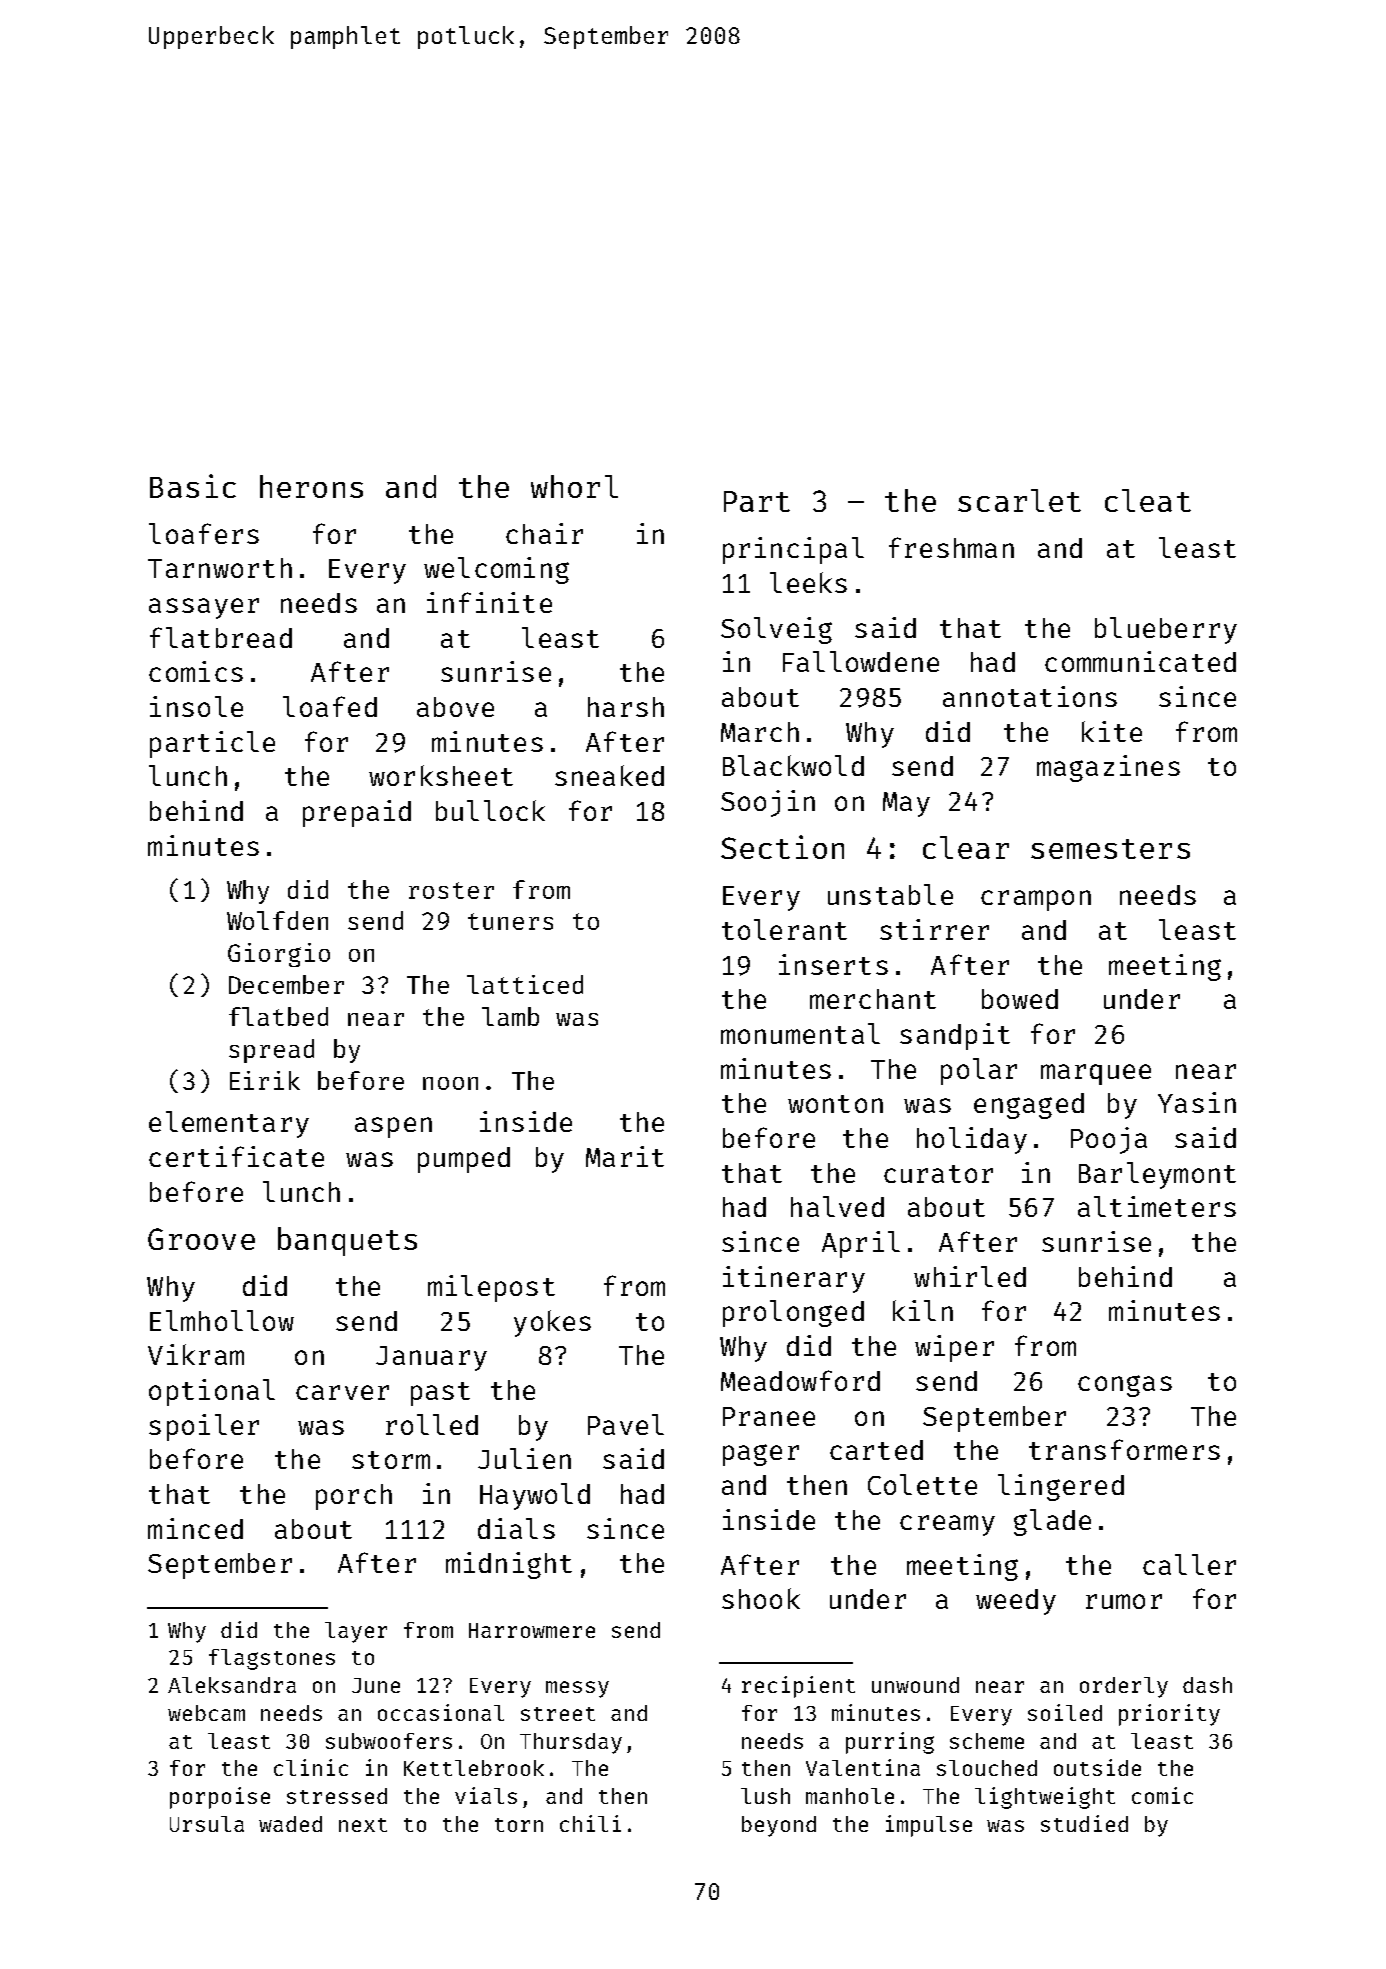 Image resolution: width=1386 pixels, height=1969 pixels. Describe the element at coordinates (1036, 900) in the screenshot. I see `crampon` at that location.
